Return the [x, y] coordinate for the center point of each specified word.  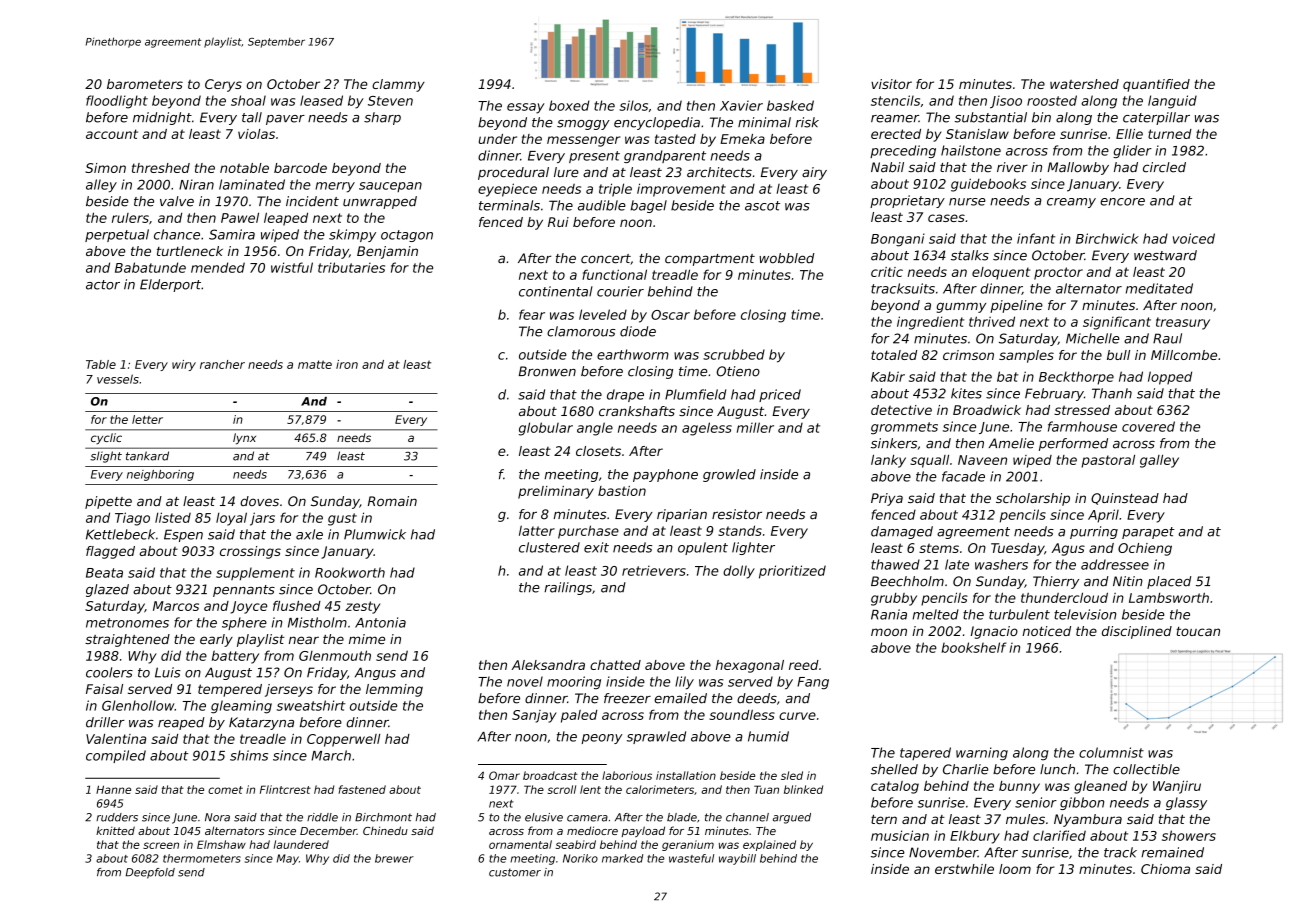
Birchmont [383, 817]
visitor [891, 84]
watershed [1084, 84]
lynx [244, 439]
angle [595, 429]
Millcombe [1184, 355]
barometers [145, 84]
